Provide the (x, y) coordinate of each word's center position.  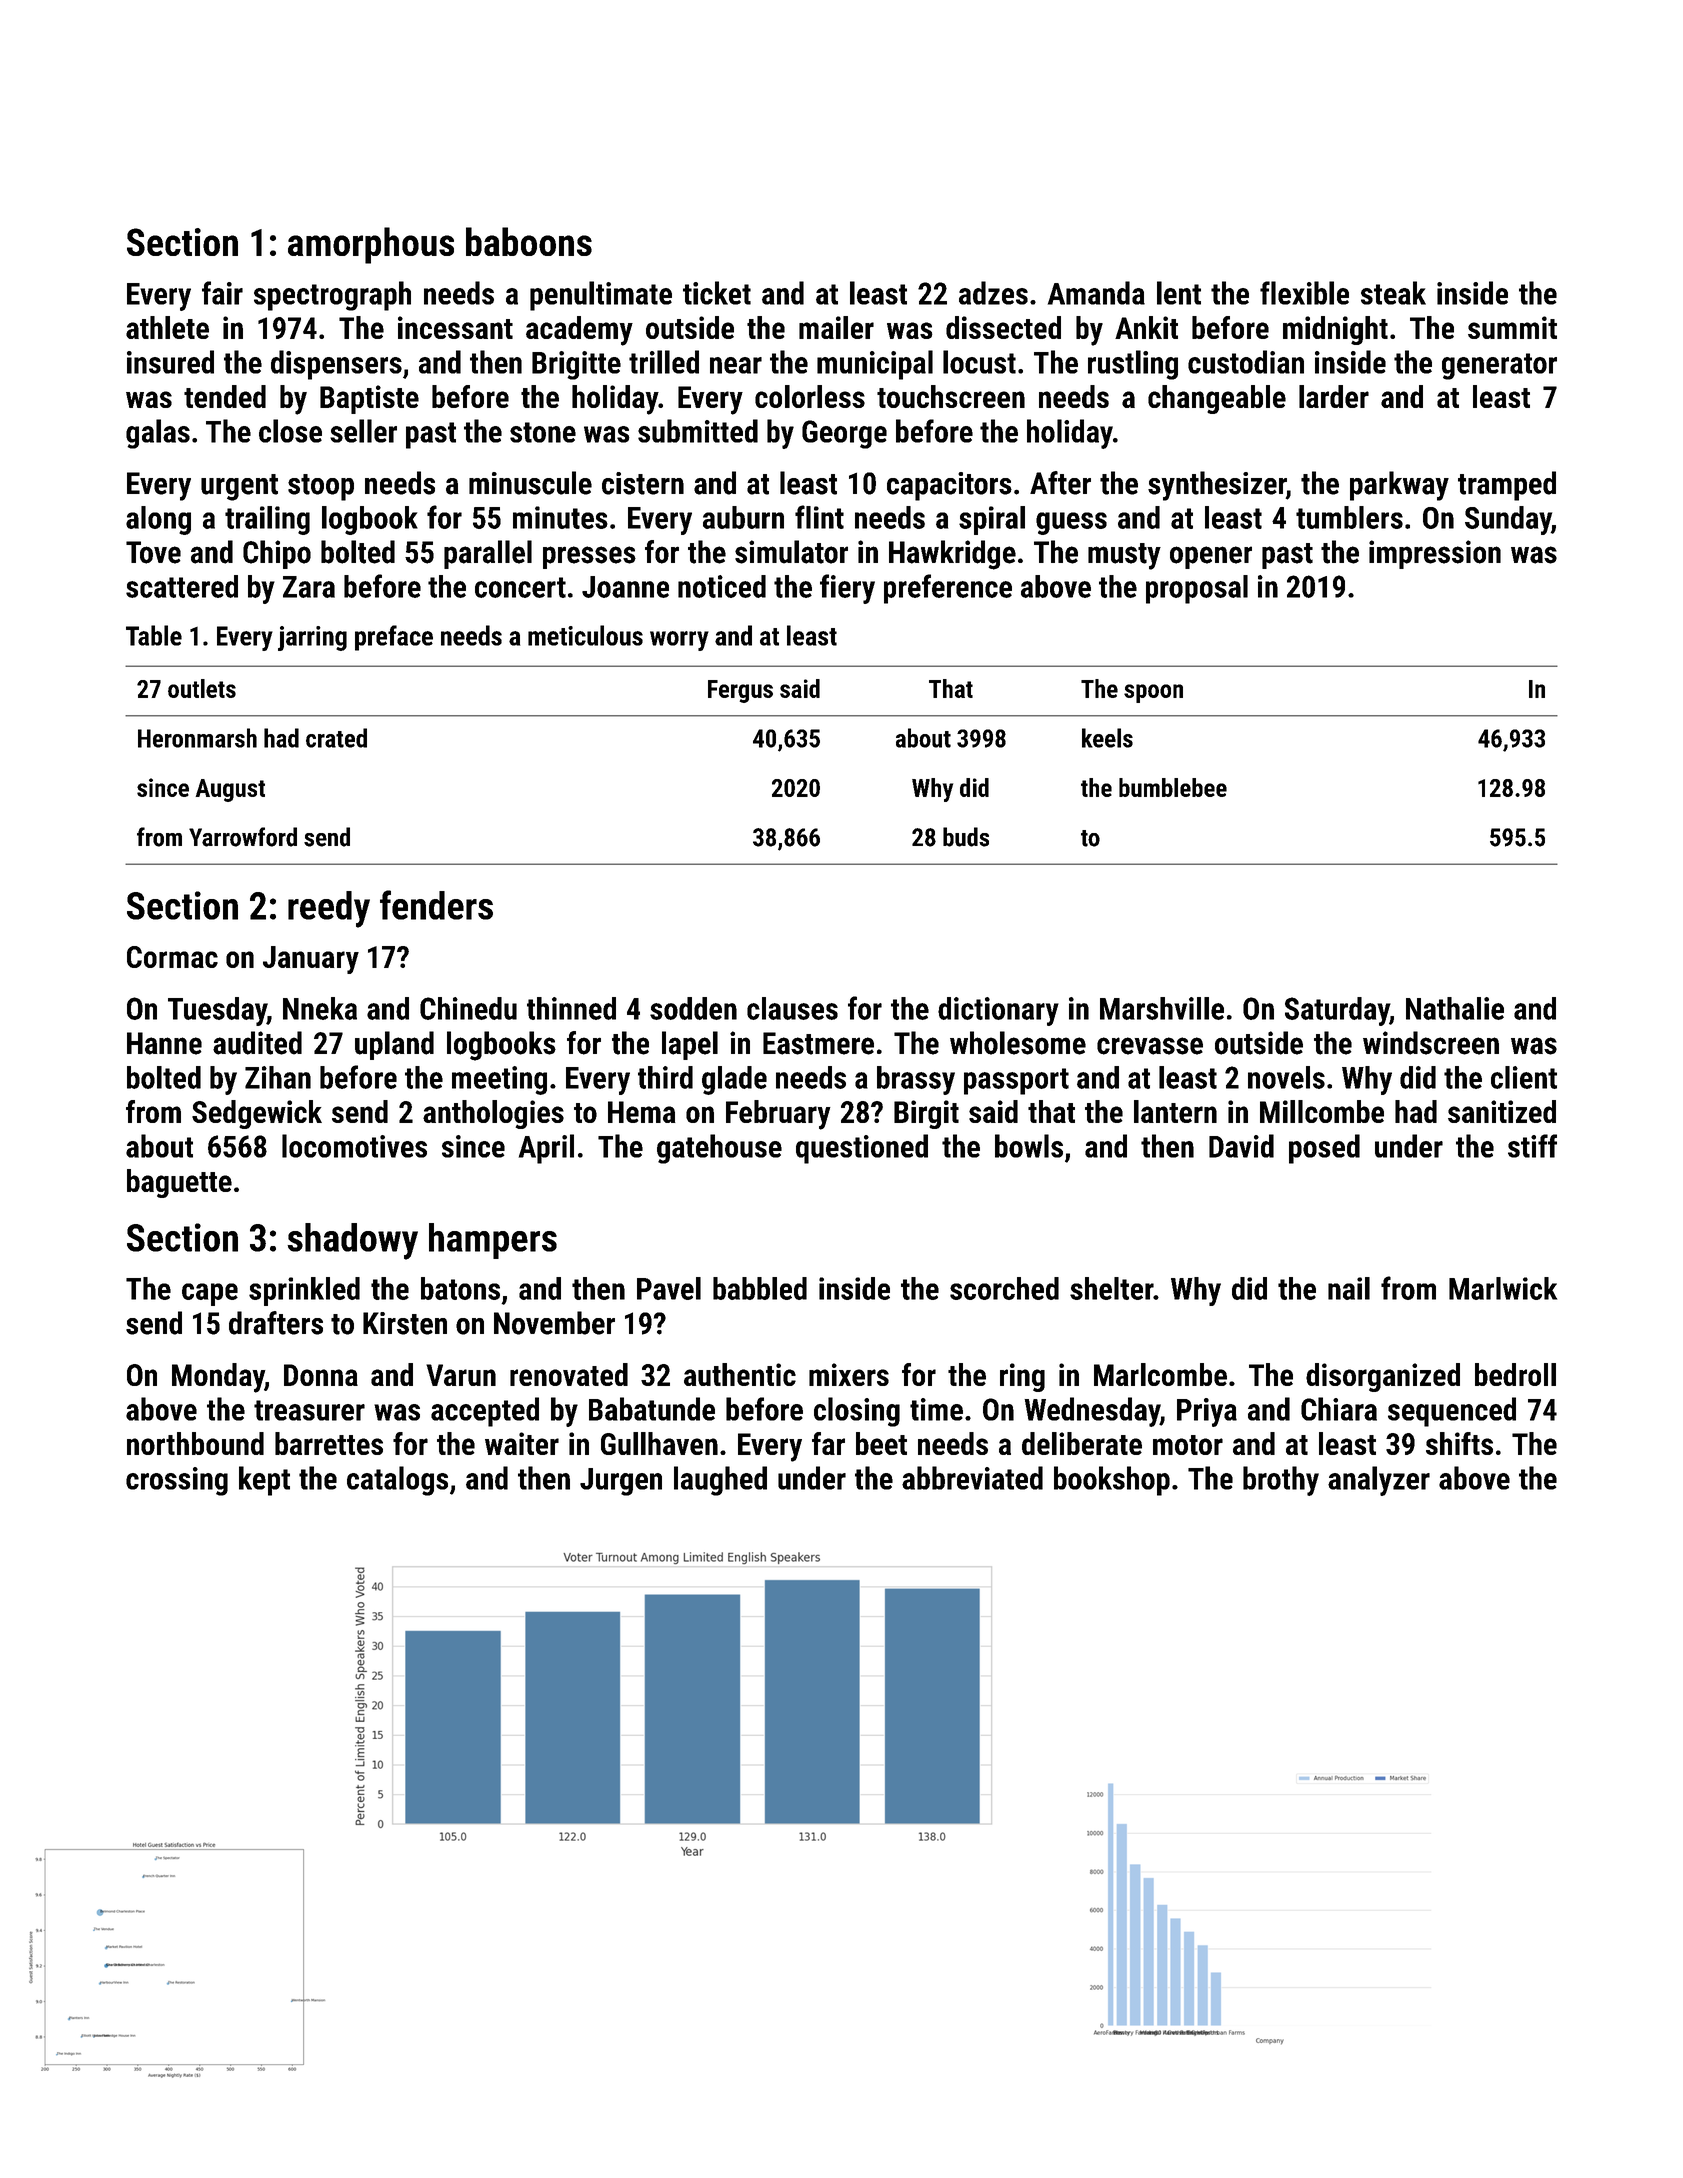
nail (1349, 1288)
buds (966, 837)
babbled (760, 1288)
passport (1016, 1081)
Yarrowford (243, 837)
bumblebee (1173, 787)
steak (1393, 293)
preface (394, 638)
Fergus (740, 691)
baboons (529, 241)
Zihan (278, 1077)
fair (222, 293)
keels (1107, 738)
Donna (321, 1375)
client (1524, 1077)
